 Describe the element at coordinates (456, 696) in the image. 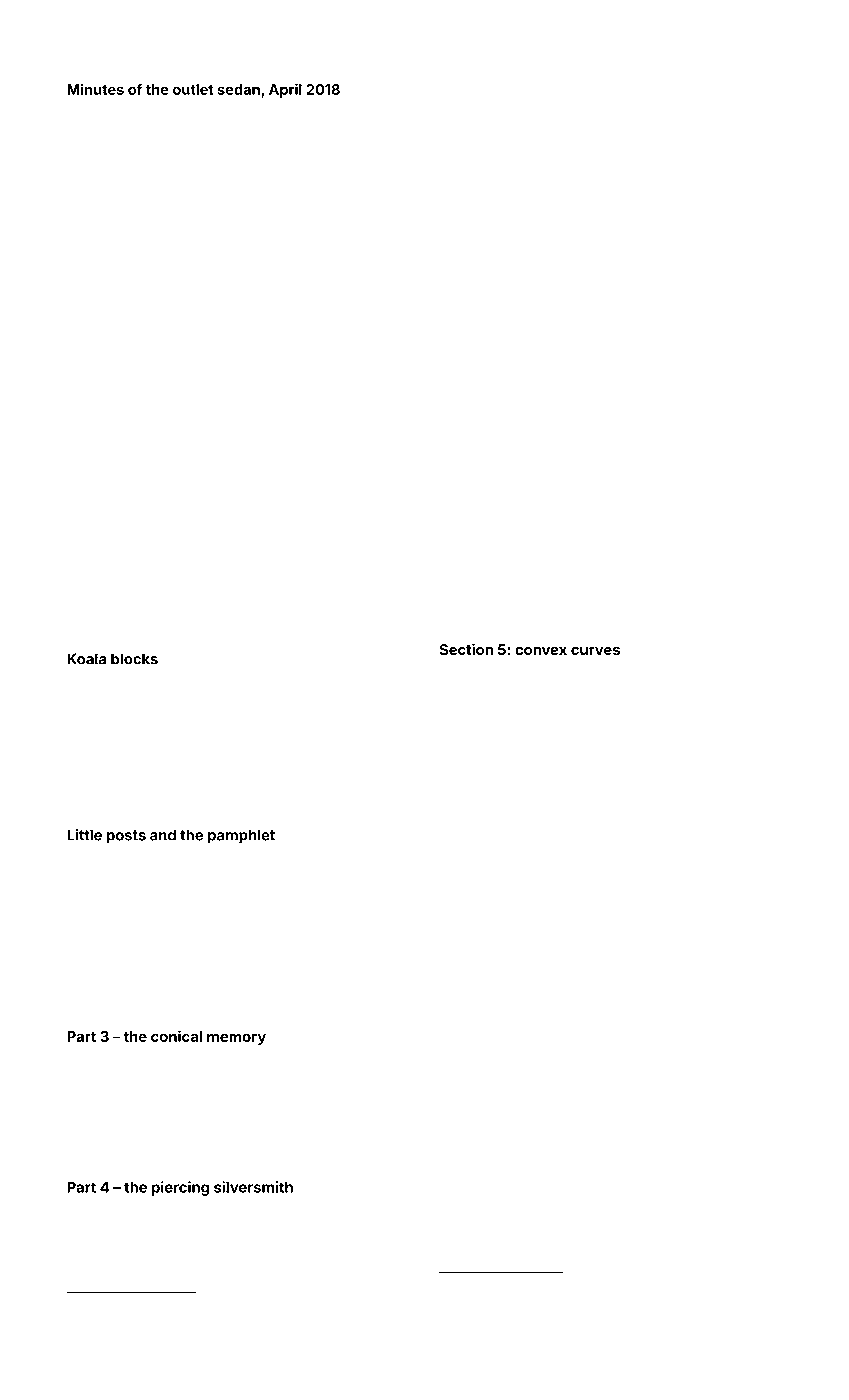

I see `flushed` at that location.
